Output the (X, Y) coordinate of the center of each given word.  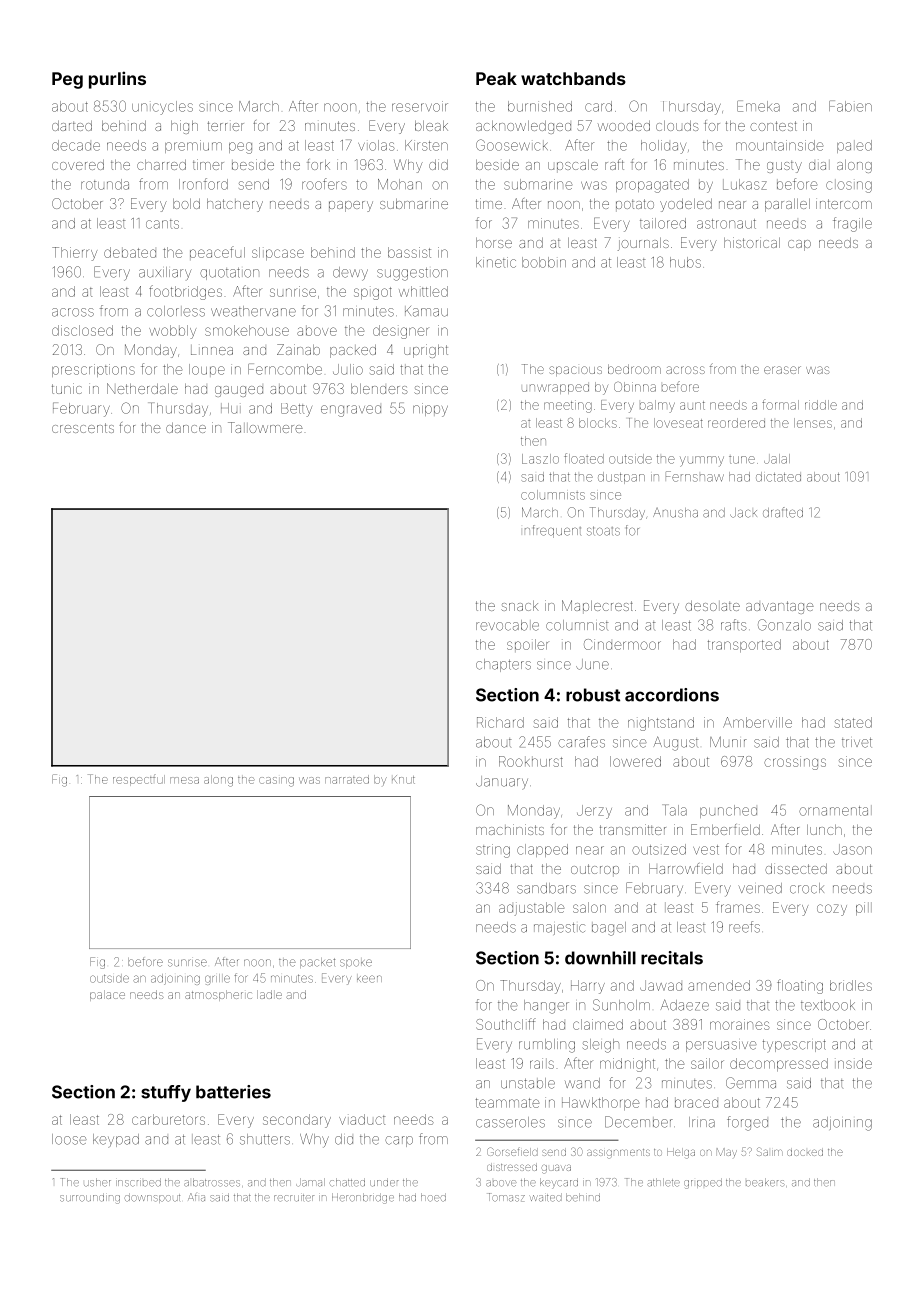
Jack (743, 513)
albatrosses (212, 1182)
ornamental (835, 810)
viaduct (362, 1119)
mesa (184, 780)
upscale (573, 166)
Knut (403, 779)
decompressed (779, 1065)
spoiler (527, 645)
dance (186, 428)
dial (819, 165)
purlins (117, 80)
